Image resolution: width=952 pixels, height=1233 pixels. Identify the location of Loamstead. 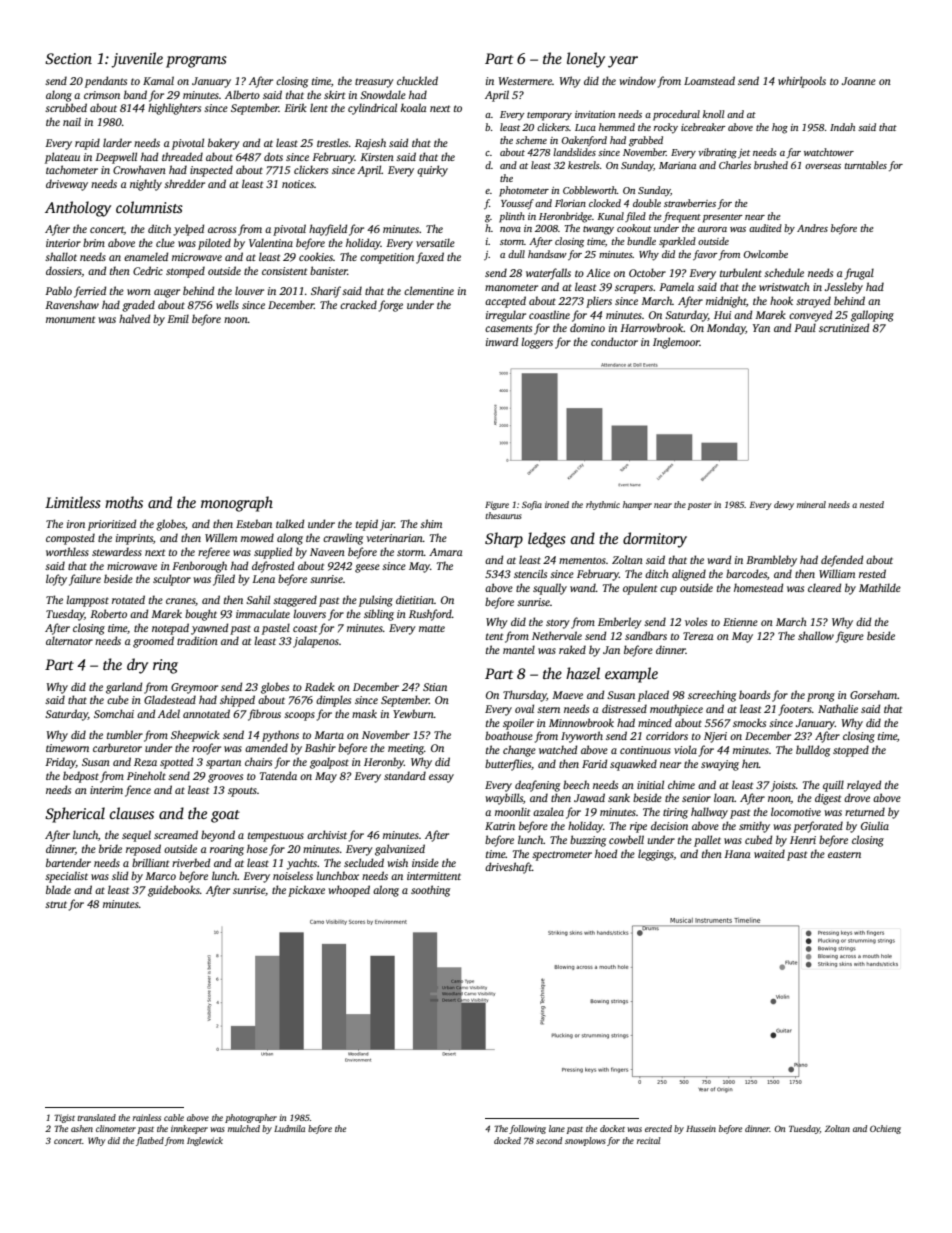
(709, 80).
